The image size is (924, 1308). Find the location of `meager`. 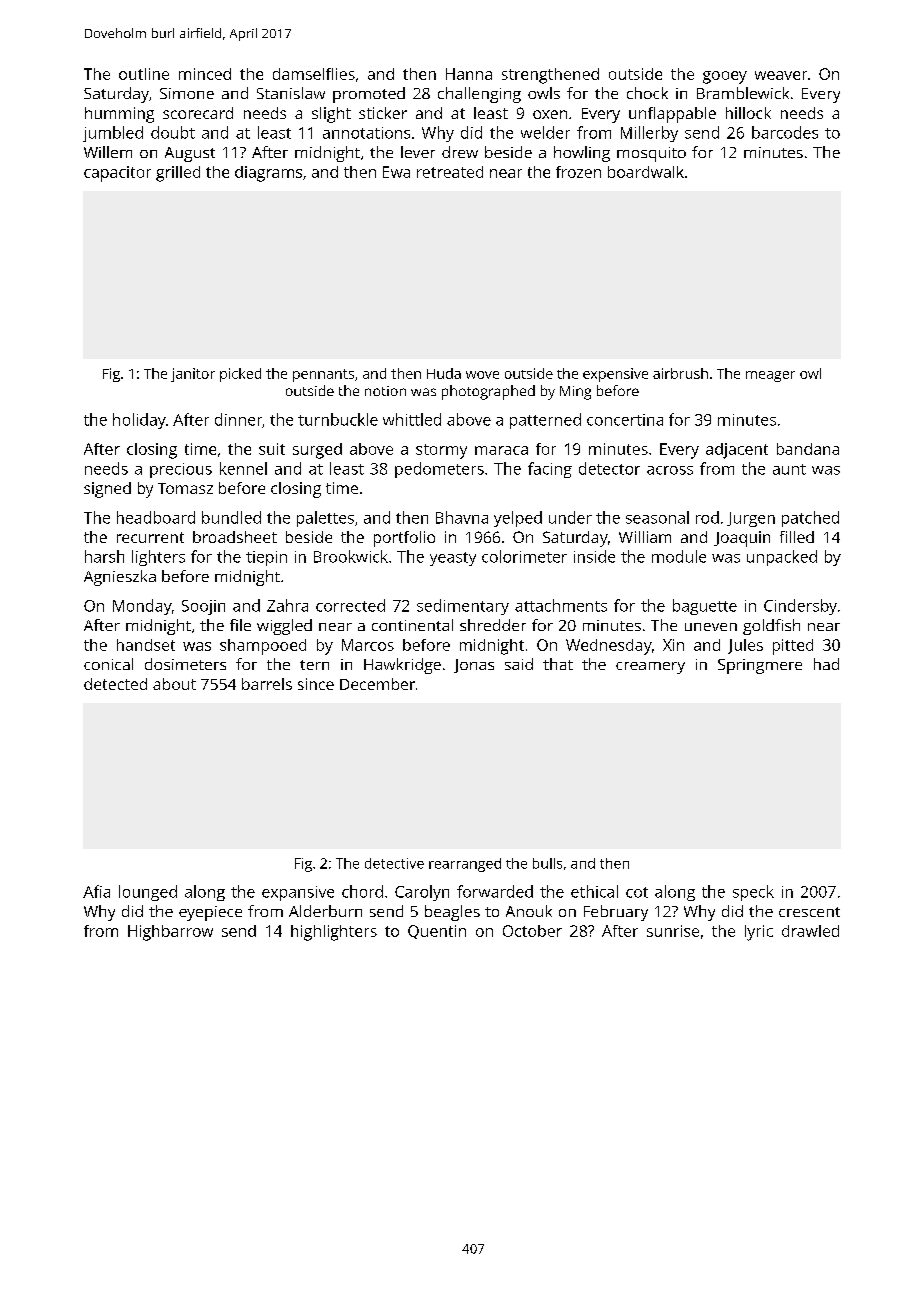

meager is located at coordinates (770, 376).
